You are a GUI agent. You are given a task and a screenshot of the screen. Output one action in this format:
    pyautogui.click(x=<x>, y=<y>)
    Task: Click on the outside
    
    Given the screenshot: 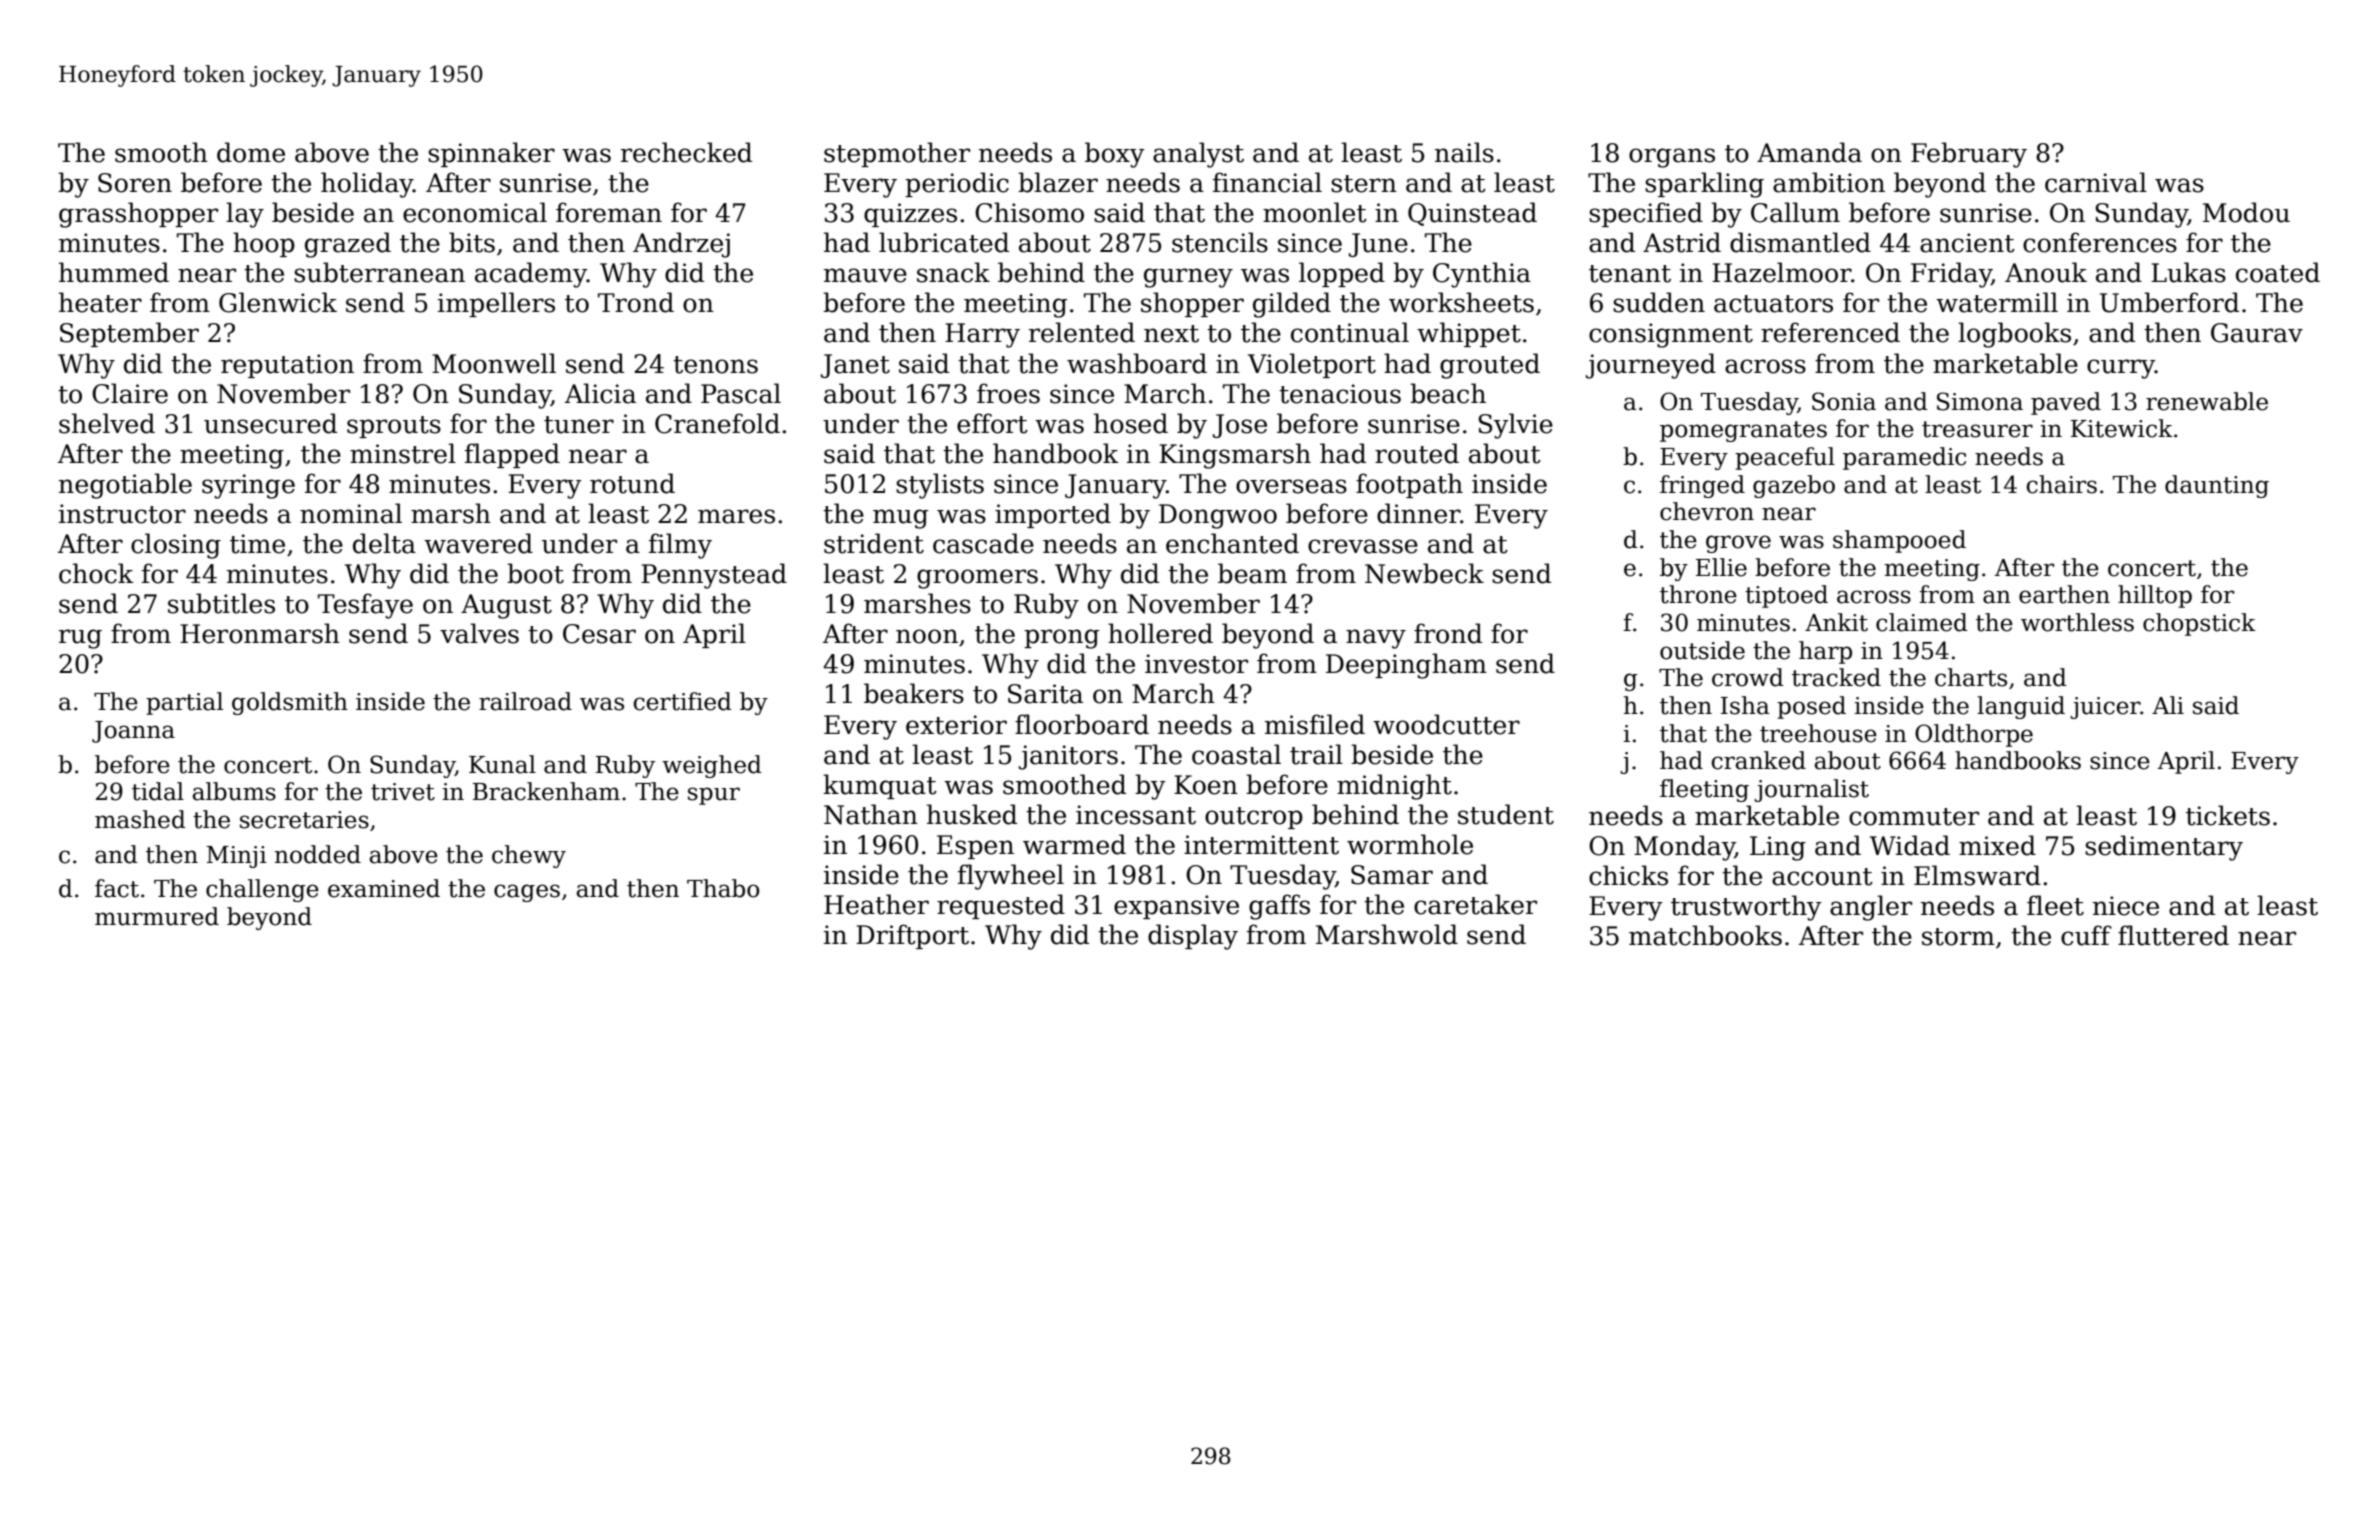 What is the action you would take?
    pyautogui.click(x=1702, y=650)
